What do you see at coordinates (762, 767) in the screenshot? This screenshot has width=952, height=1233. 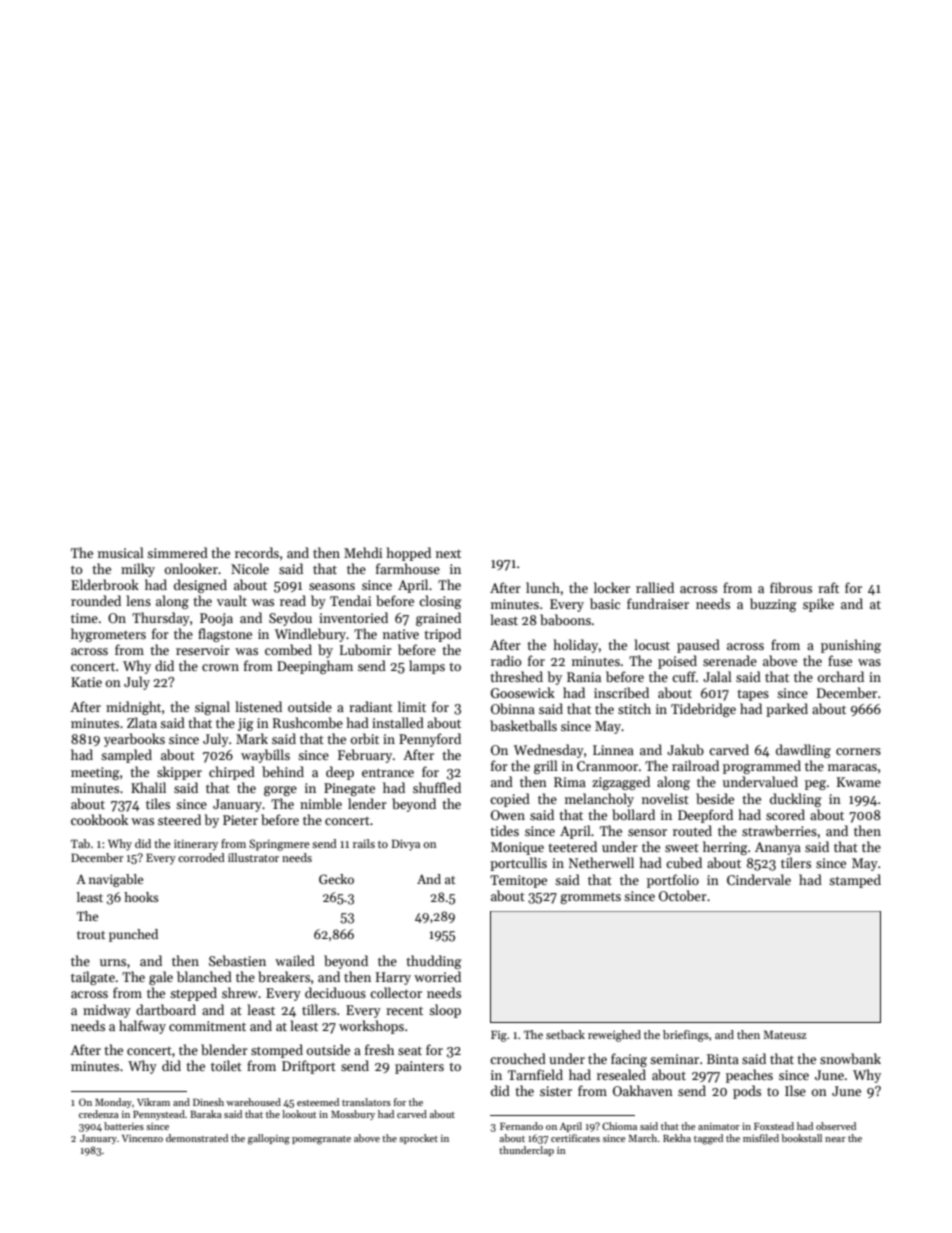 I see `programmed` at bounding box center [762, 767].
